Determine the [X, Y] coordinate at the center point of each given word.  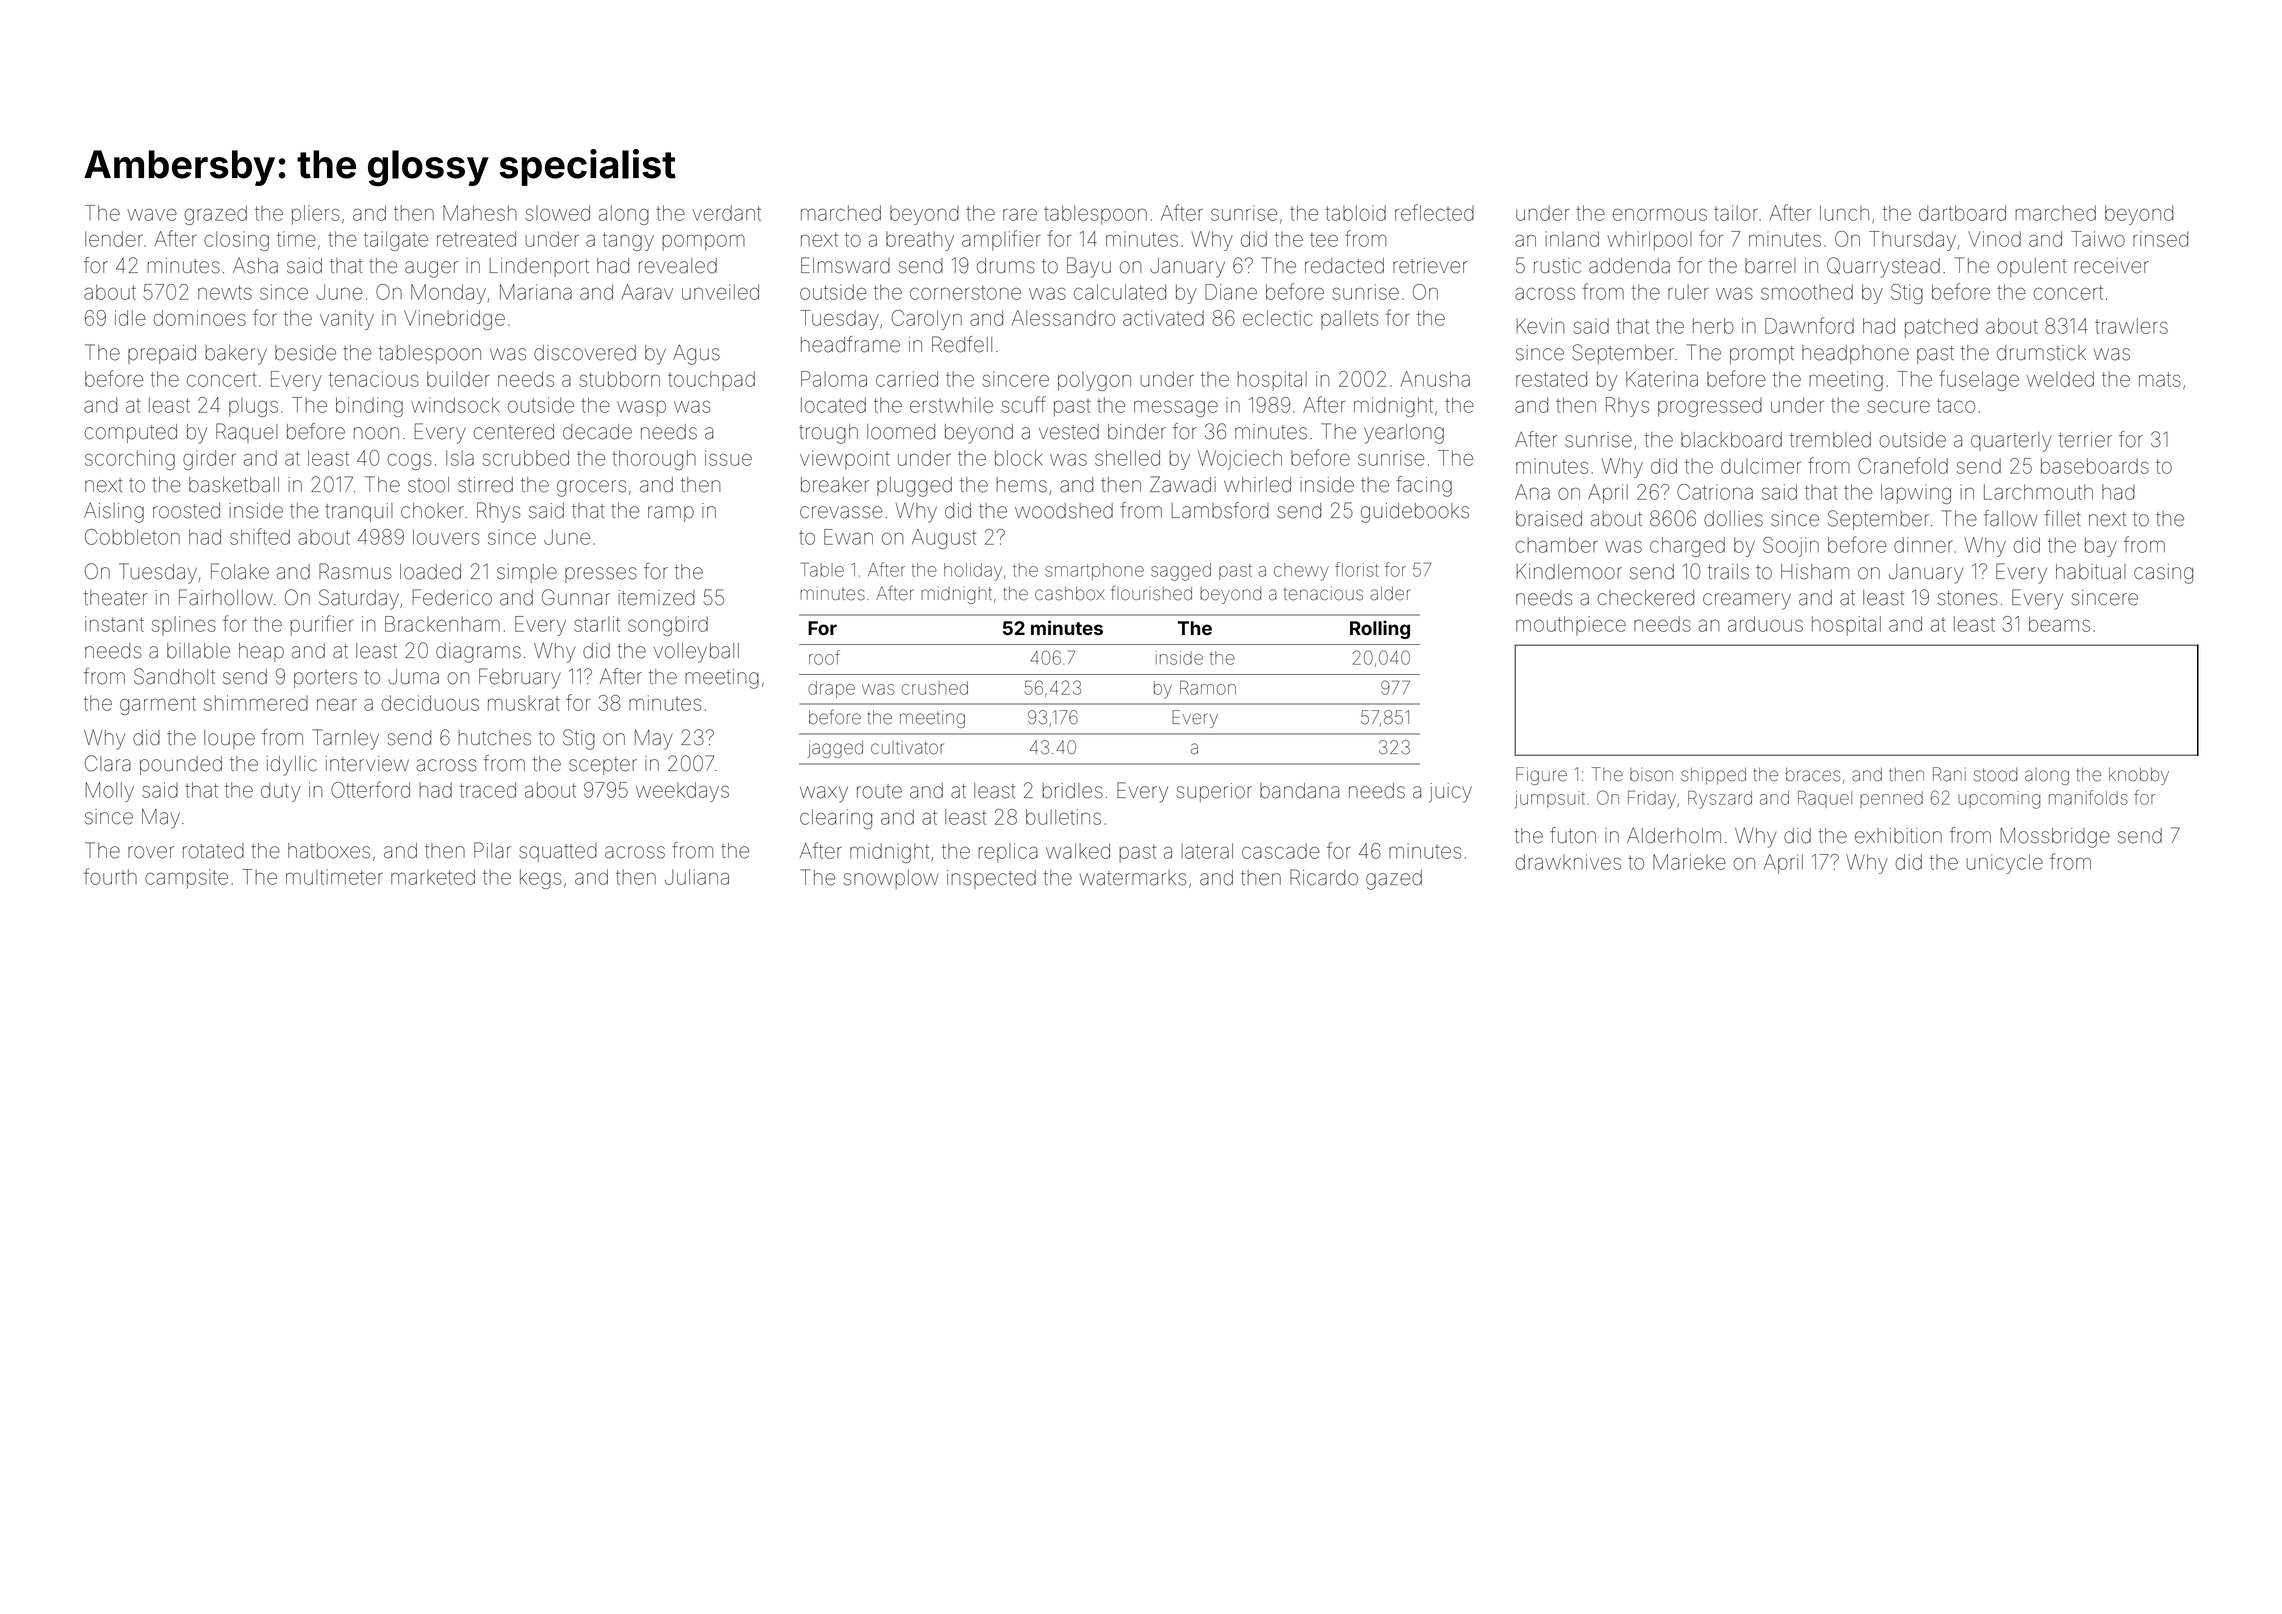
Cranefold [1903, 465]
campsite [186, 879]
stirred [485, 485]
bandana [1299, 791]
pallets [1350, 320]
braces [1813, 774]
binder [1137, 432]
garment [158, 705]
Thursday [1912, 241]
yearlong [1404, 434]
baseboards [2095, 466]
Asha [255, 266]
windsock [455, 405]
